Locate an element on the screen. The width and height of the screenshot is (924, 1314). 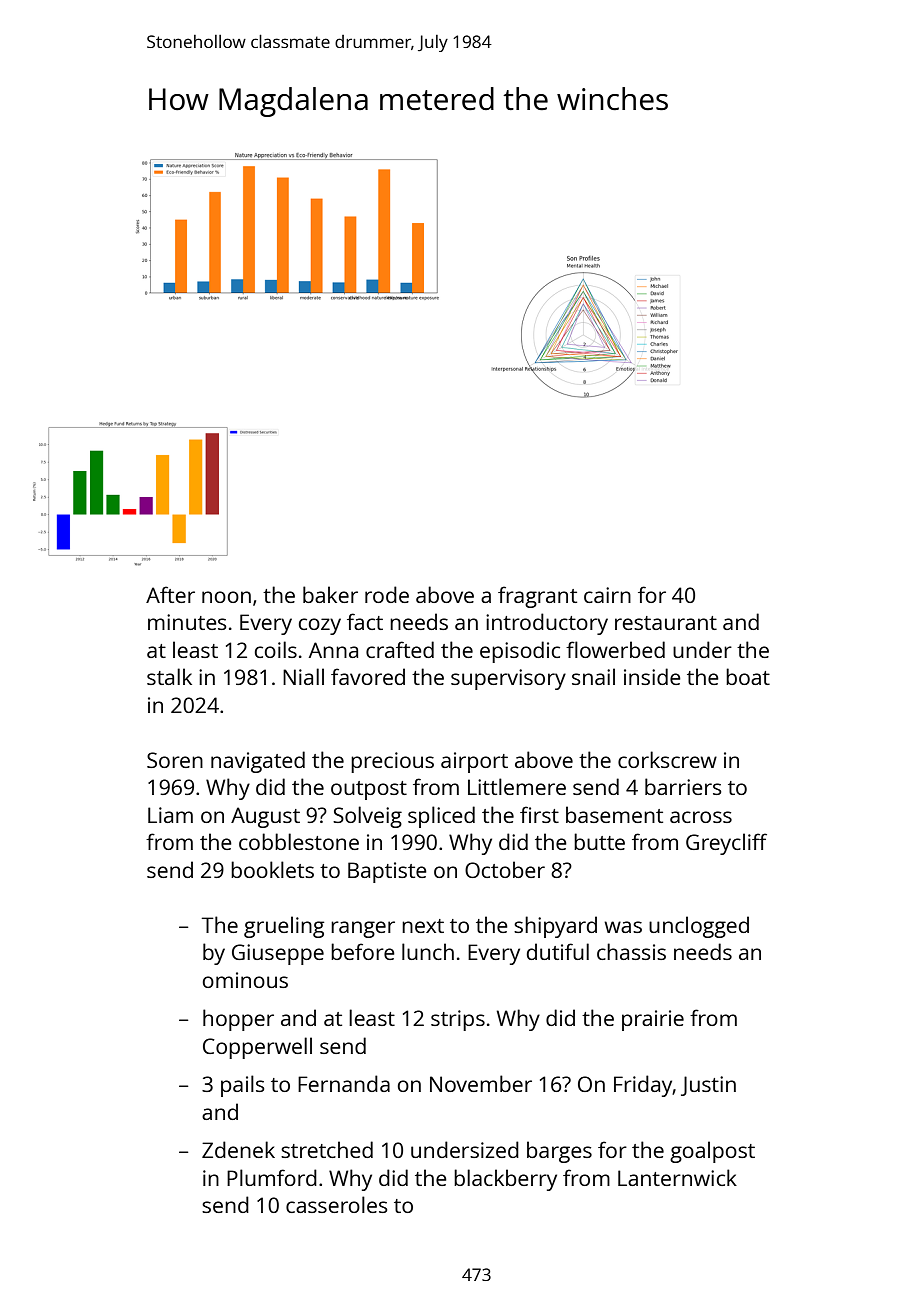
noon is located at coordinates (226, 597).
